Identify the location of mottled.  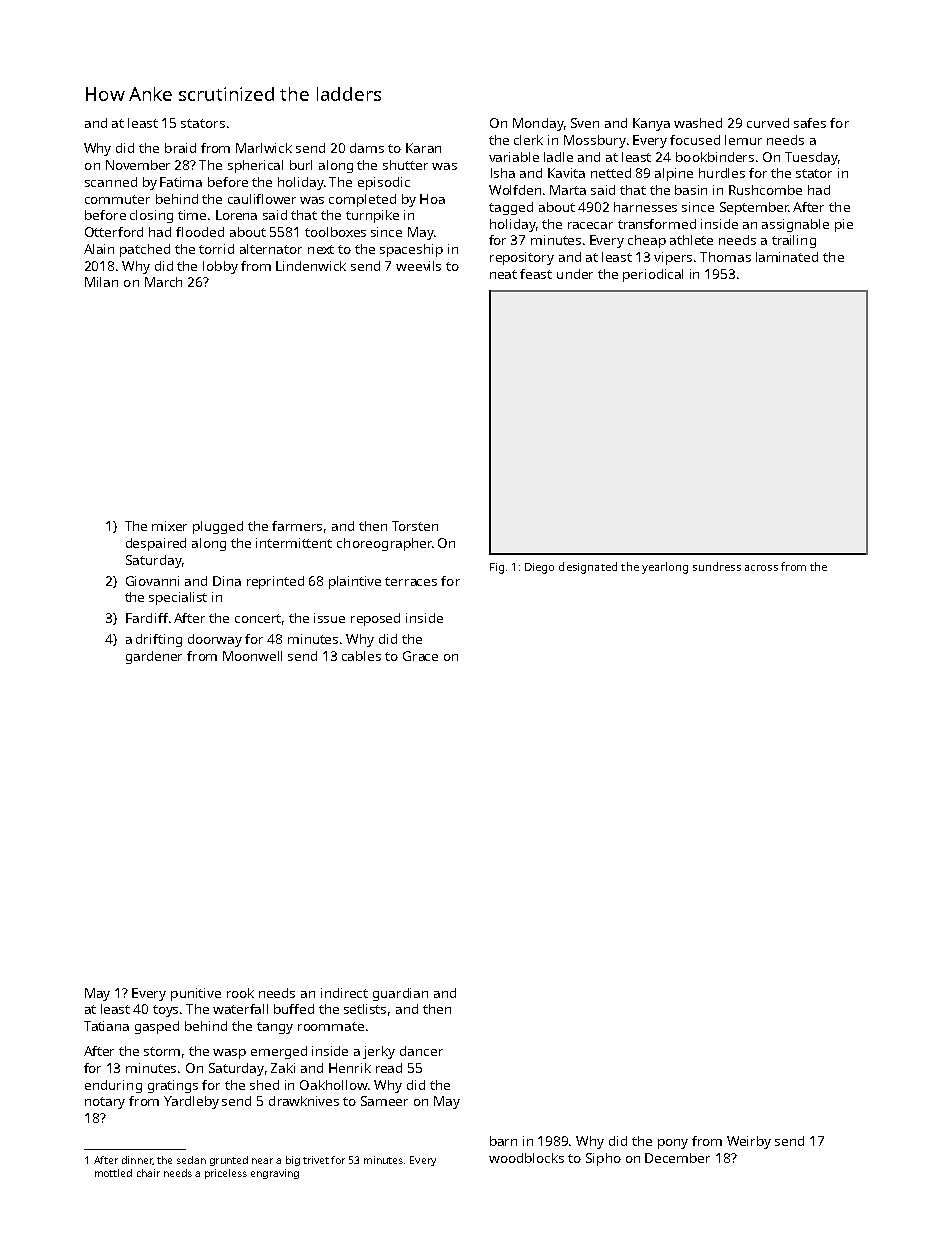
(113, 1173).
